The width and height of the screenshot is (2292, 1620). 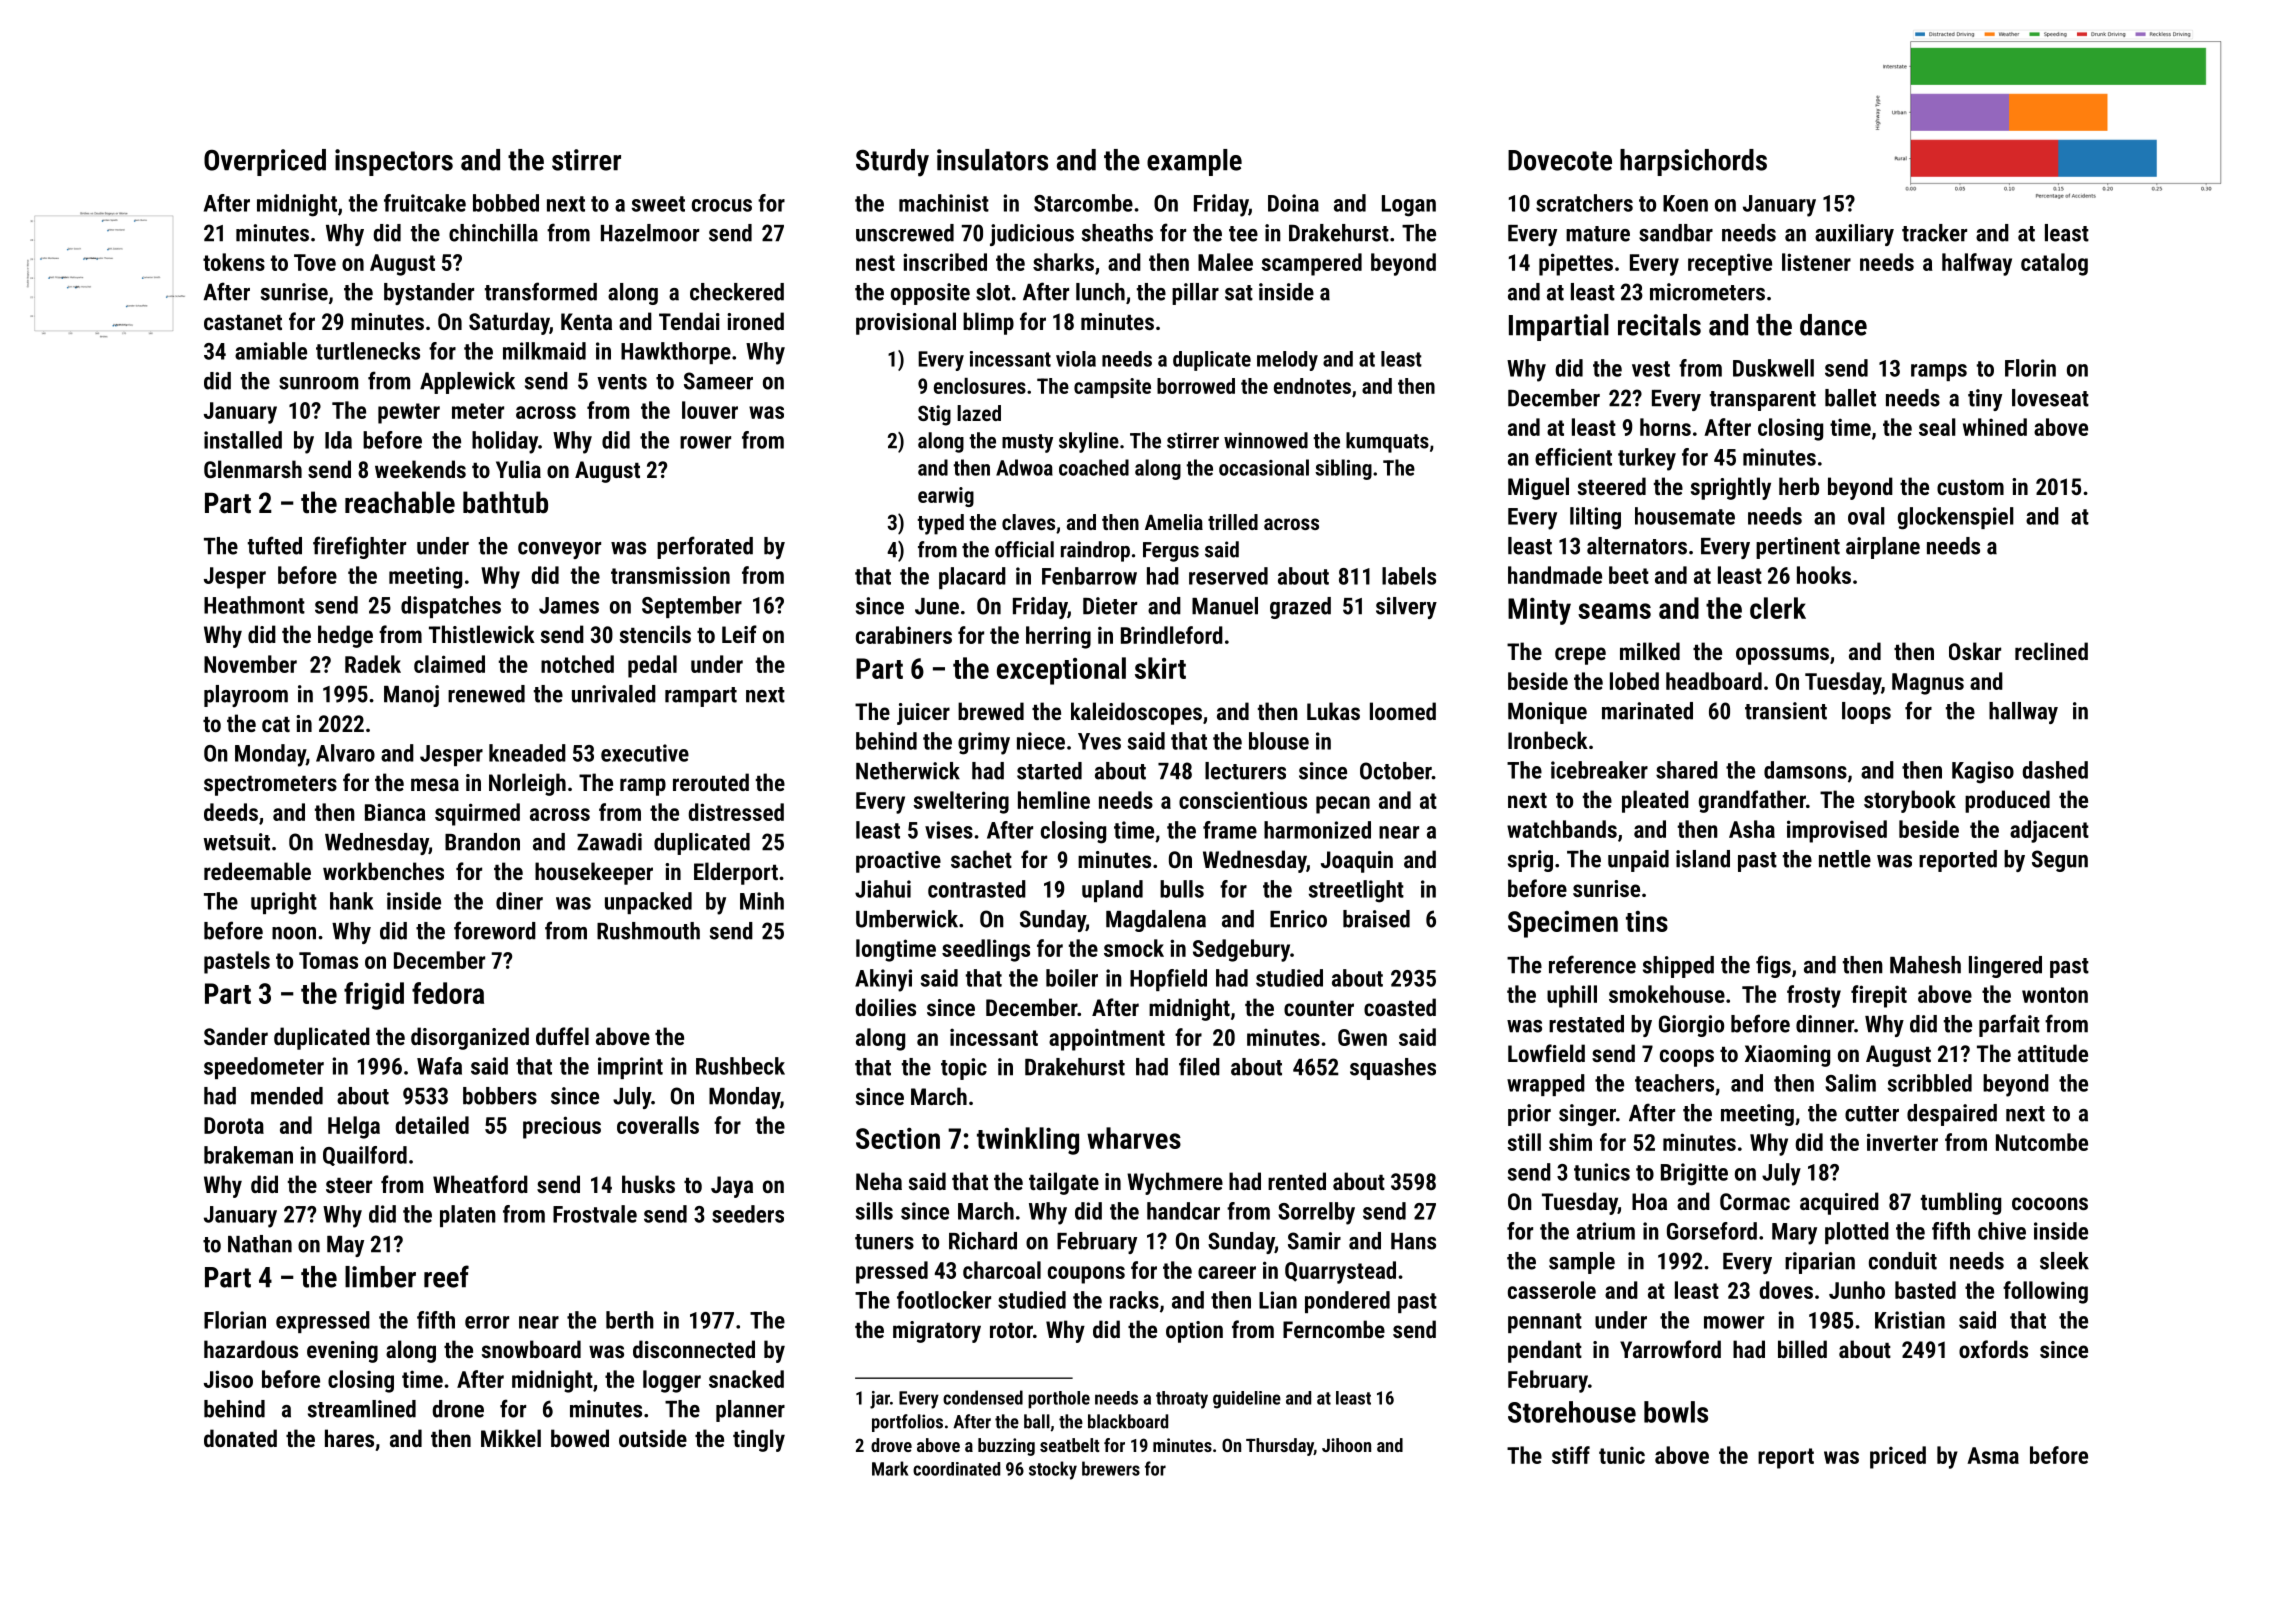 What do you see at coordinates (961, 802) in the screenshot?
I see `sweltering` at bounding box center [961, 802].
